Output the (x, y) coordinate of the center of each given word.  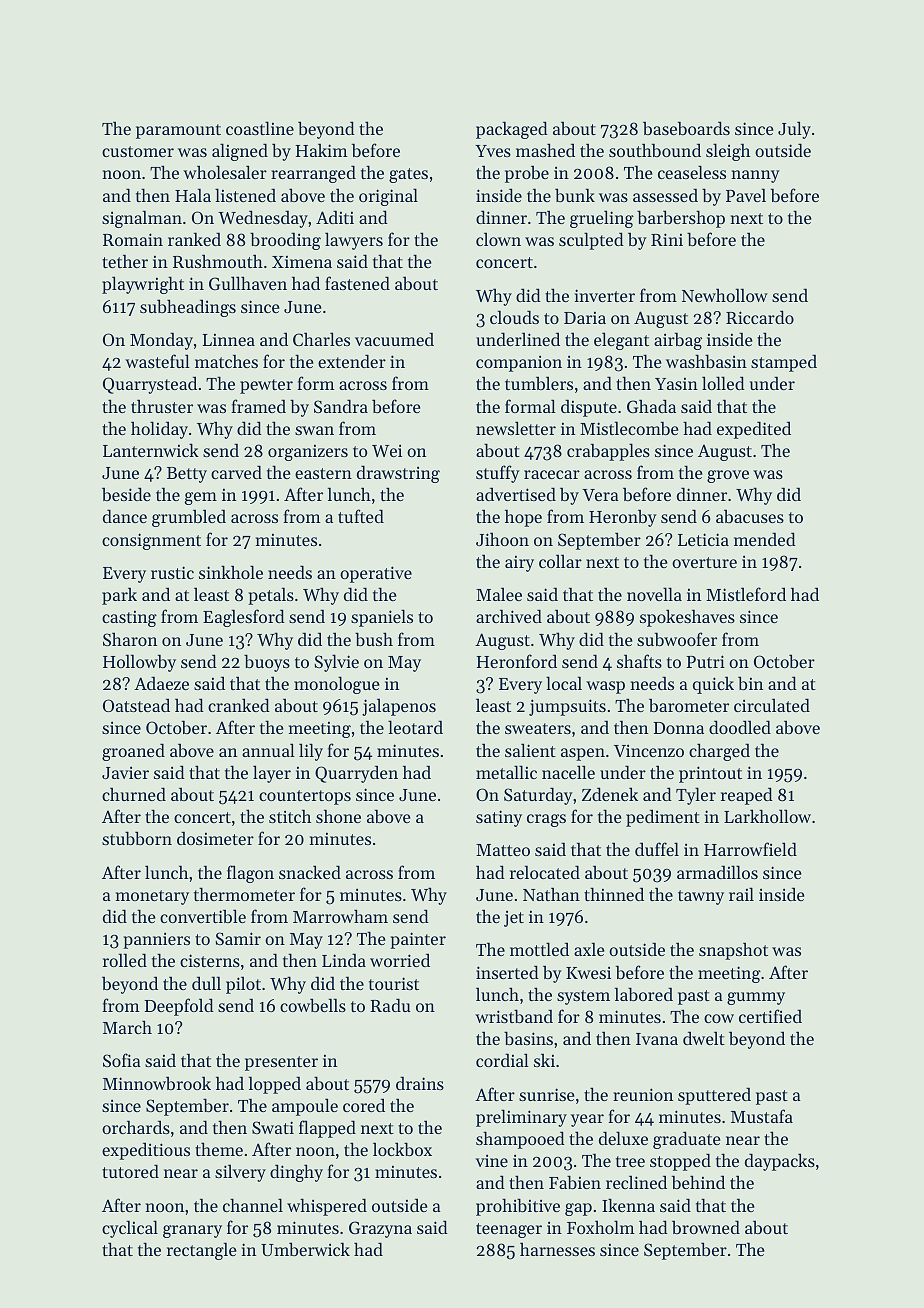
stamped (784, 363)
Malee (499, 594)
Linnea (229, 339)
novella (654, 594)
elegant (621, 341)
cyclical (130, 1229)
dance (125, 516)
